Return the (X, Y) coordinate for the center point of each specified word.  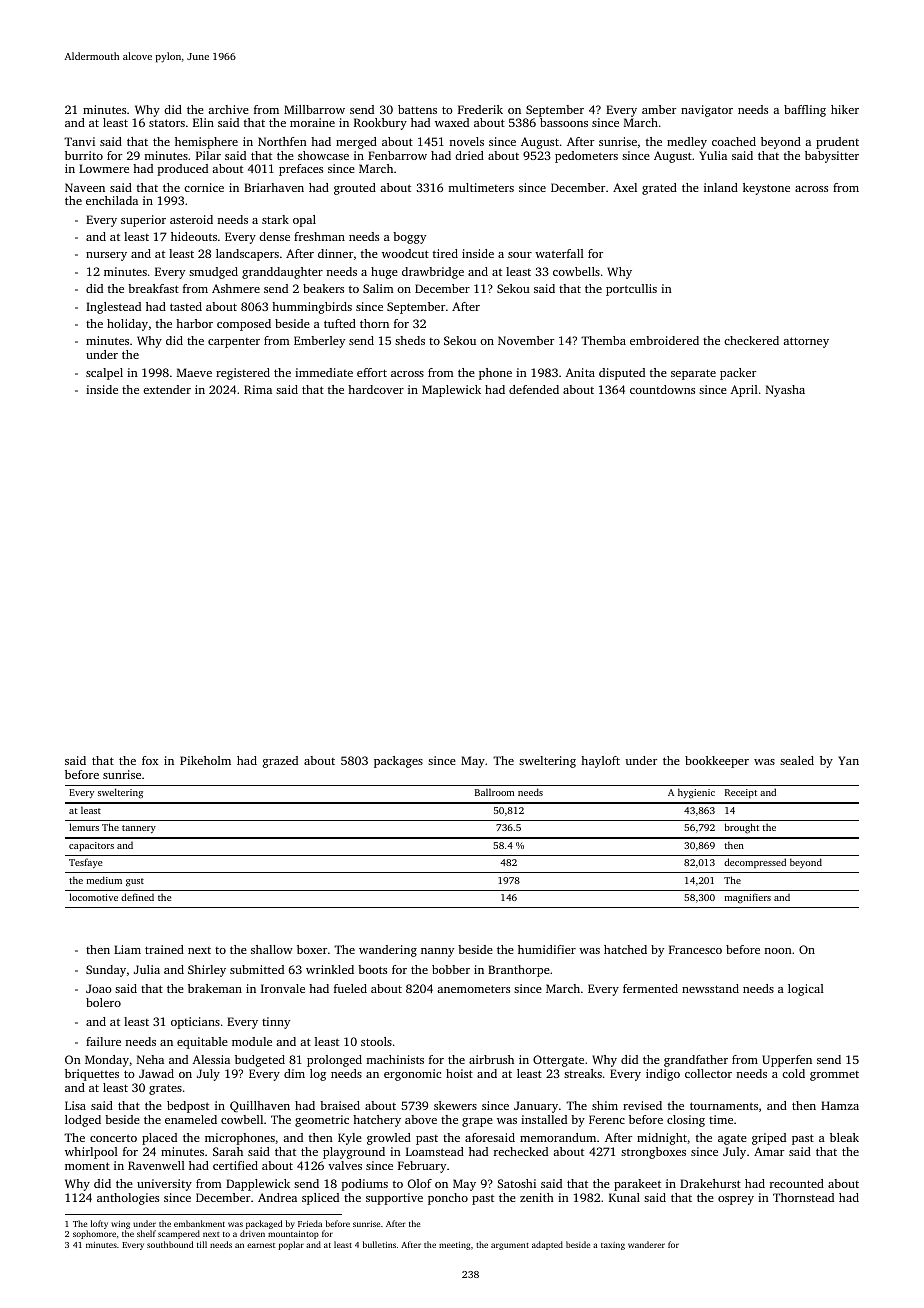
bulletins (379, 1244)
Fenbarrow (397, 155)
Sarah (228, 1151)
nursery (106, 256)
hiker (845, 109)
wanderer (646, 1244)
